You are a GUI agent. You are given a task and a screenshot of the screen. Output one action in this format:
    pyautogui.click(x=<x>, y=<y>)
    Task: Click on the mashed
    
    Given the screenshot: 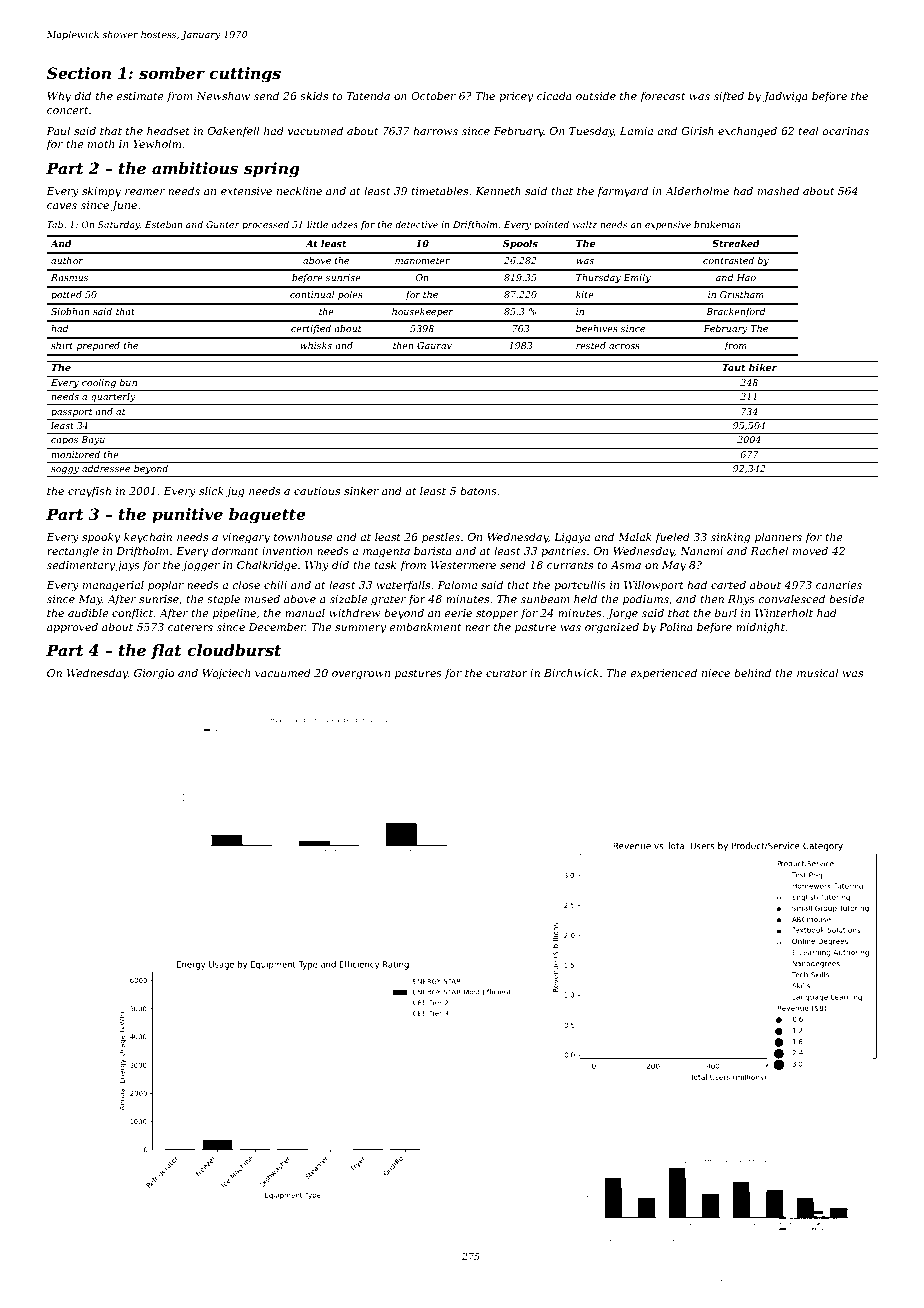 What is the action you would take?
    pyautogui.click(x=778, y=190)
